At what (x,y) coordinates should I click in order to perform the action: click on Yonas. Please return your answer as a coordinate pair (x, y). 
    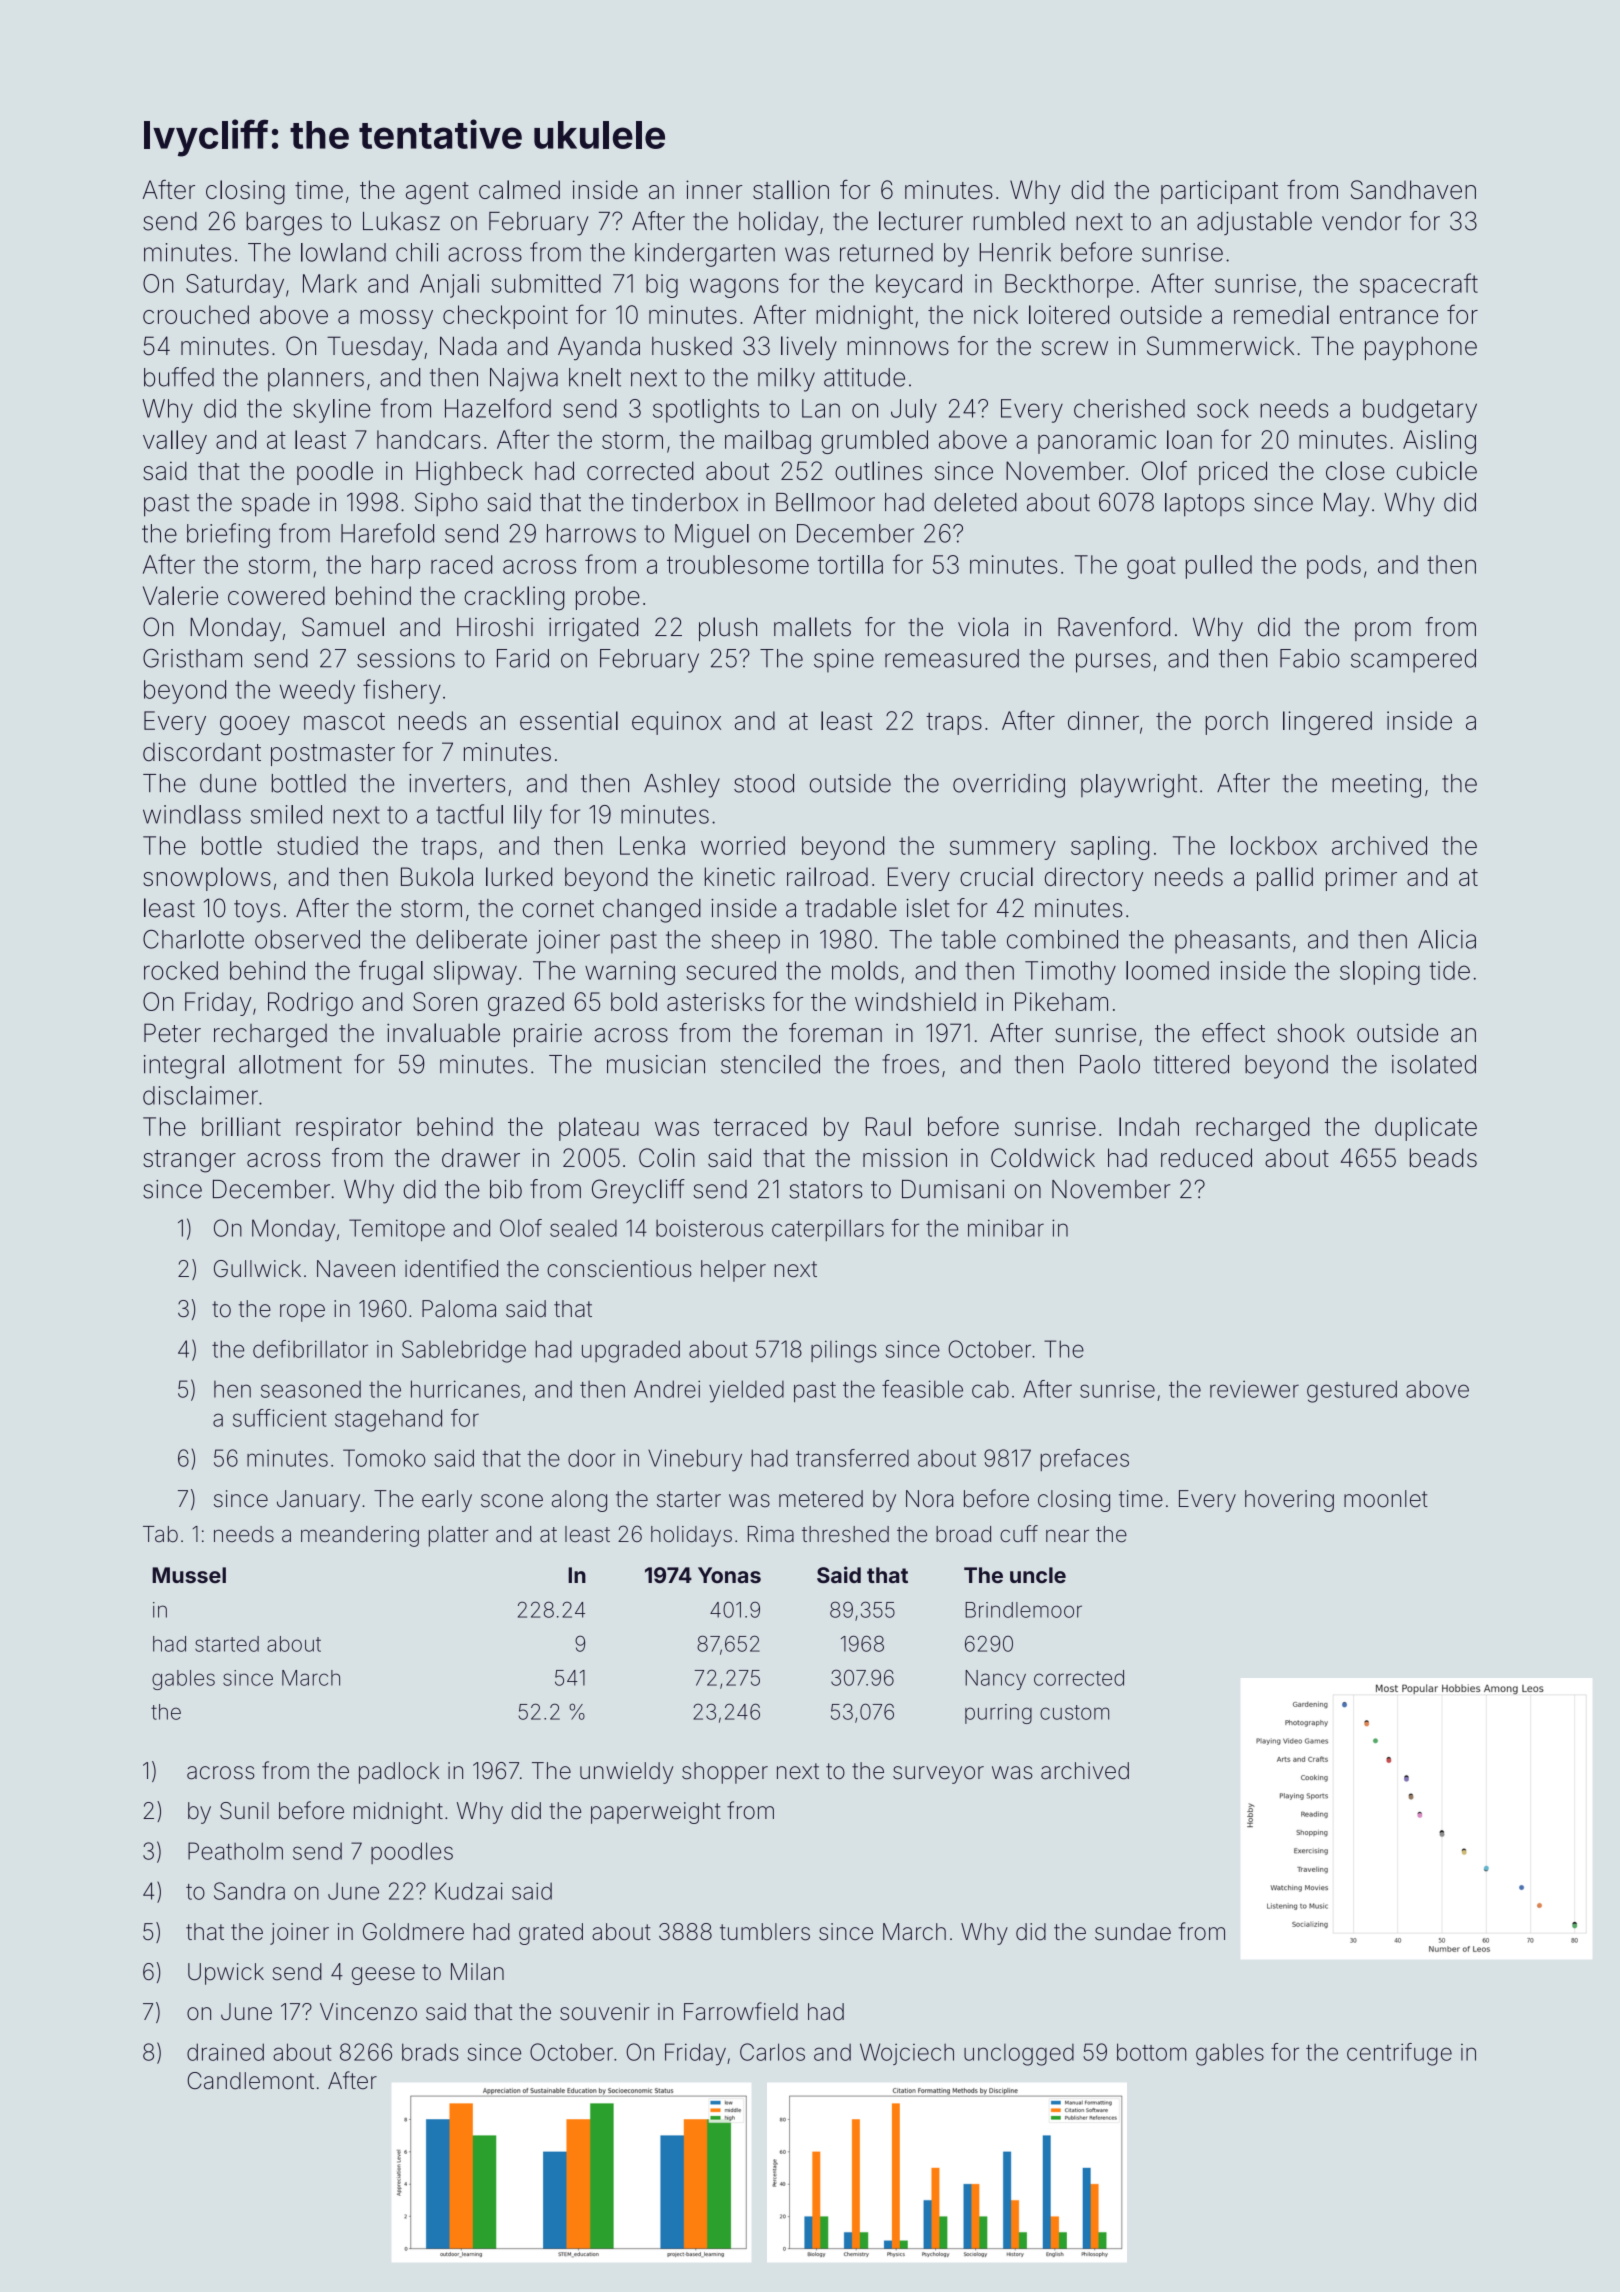
    Looking at the image, I should click on (729, 1575).
